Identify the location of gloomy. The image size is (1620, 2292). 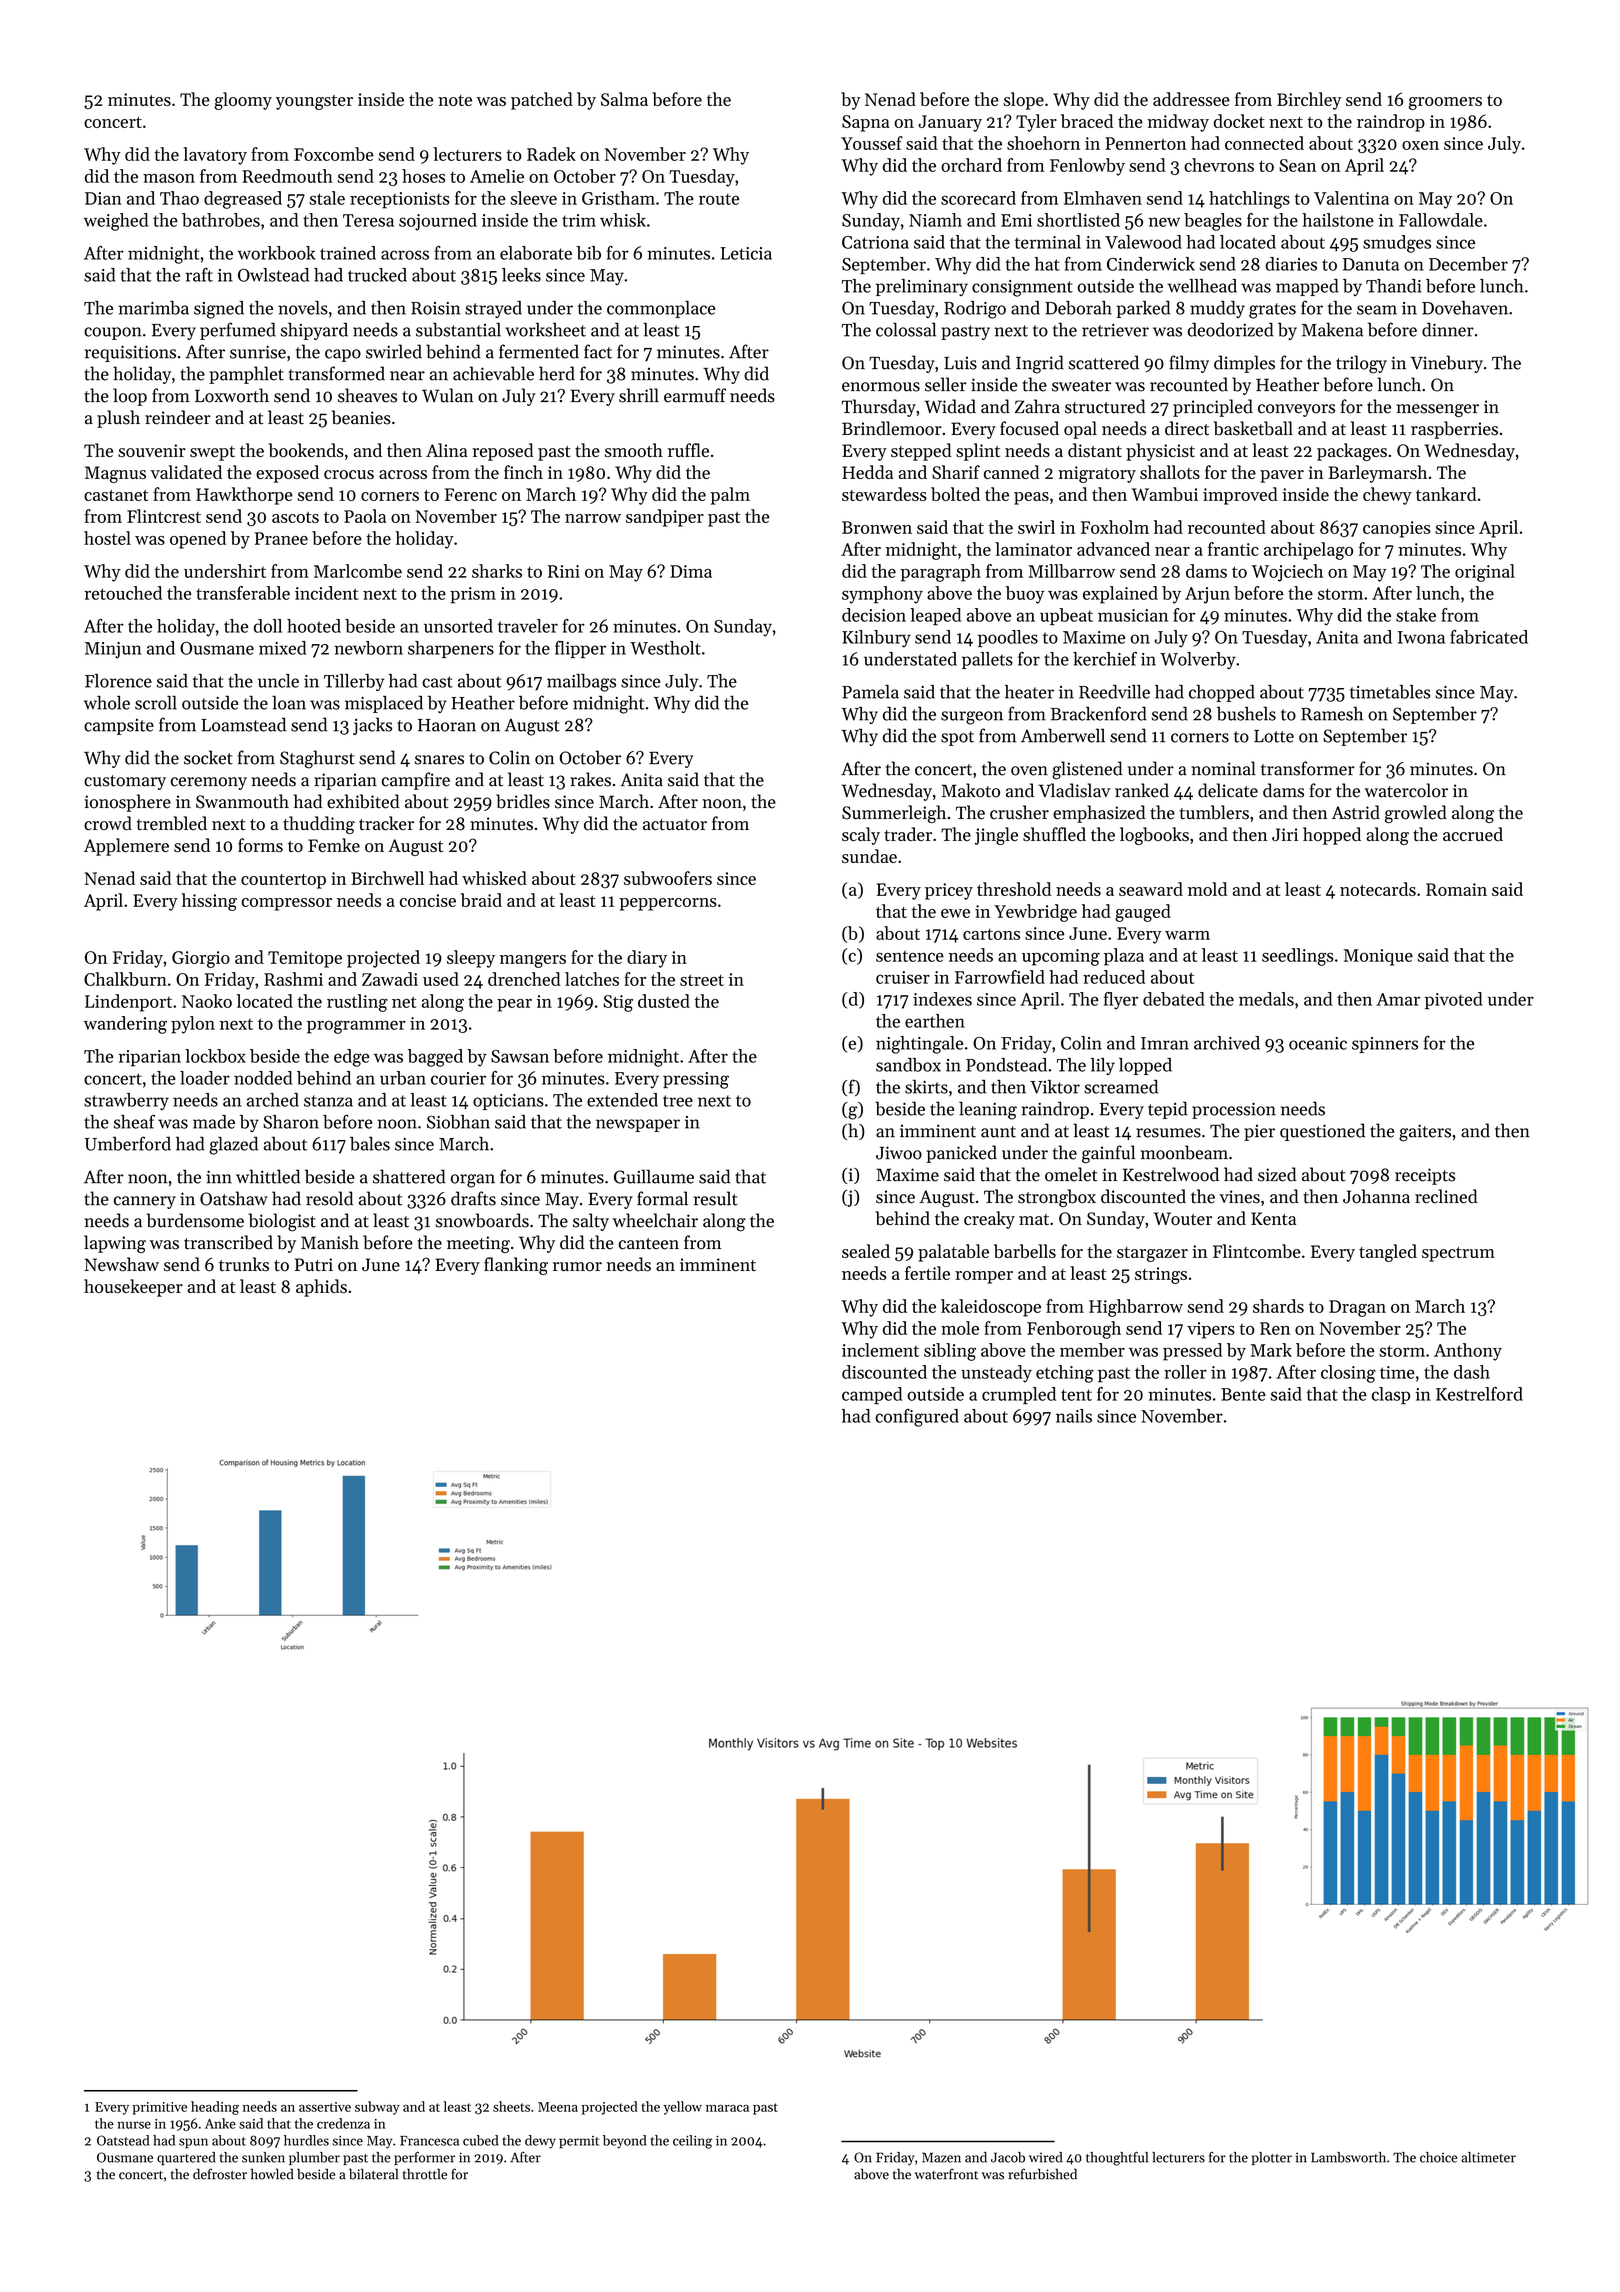
(243, 101).
